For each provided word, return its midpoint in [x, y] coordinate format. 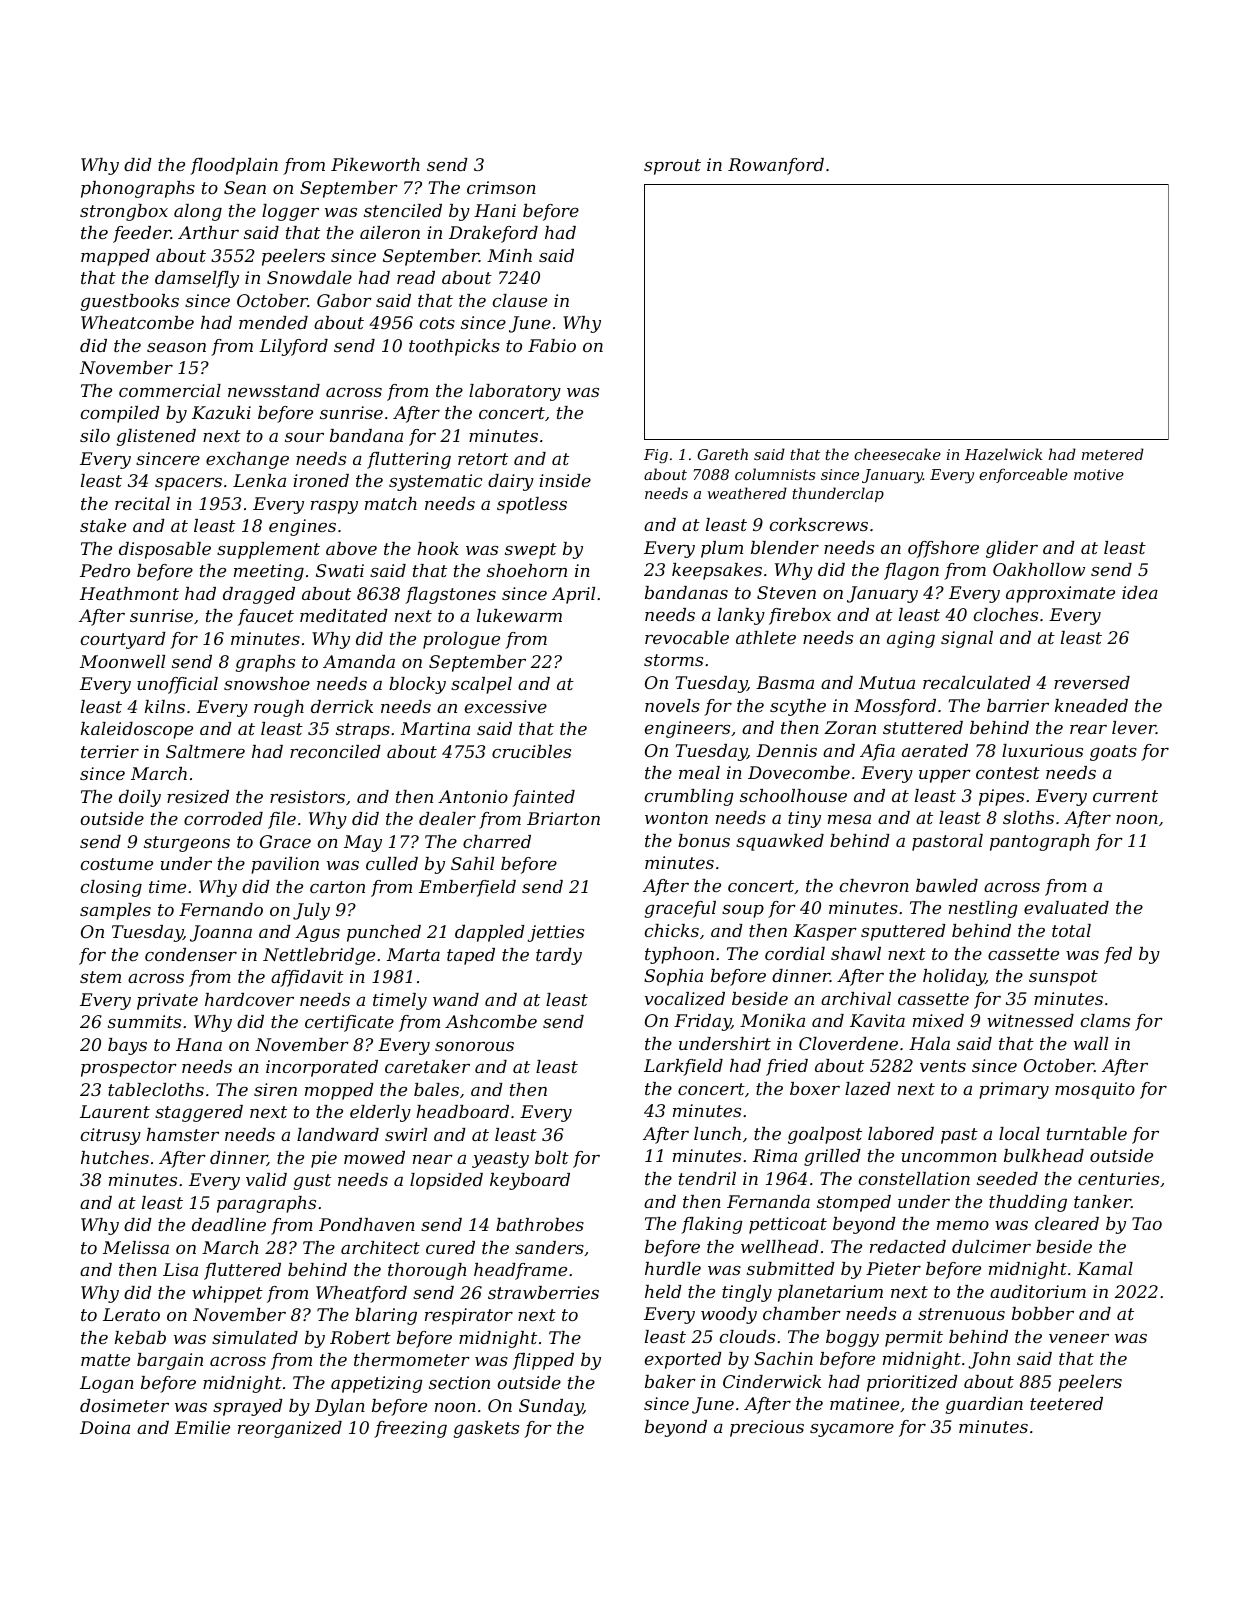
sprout [672, 167]
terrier [110, 751]
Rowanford [776, 166]
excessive [506, 706]
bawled [947, 885]
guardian [984, 1405]
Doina [105, 1427]
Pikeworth [375, 164]
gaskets [486, 1429]
